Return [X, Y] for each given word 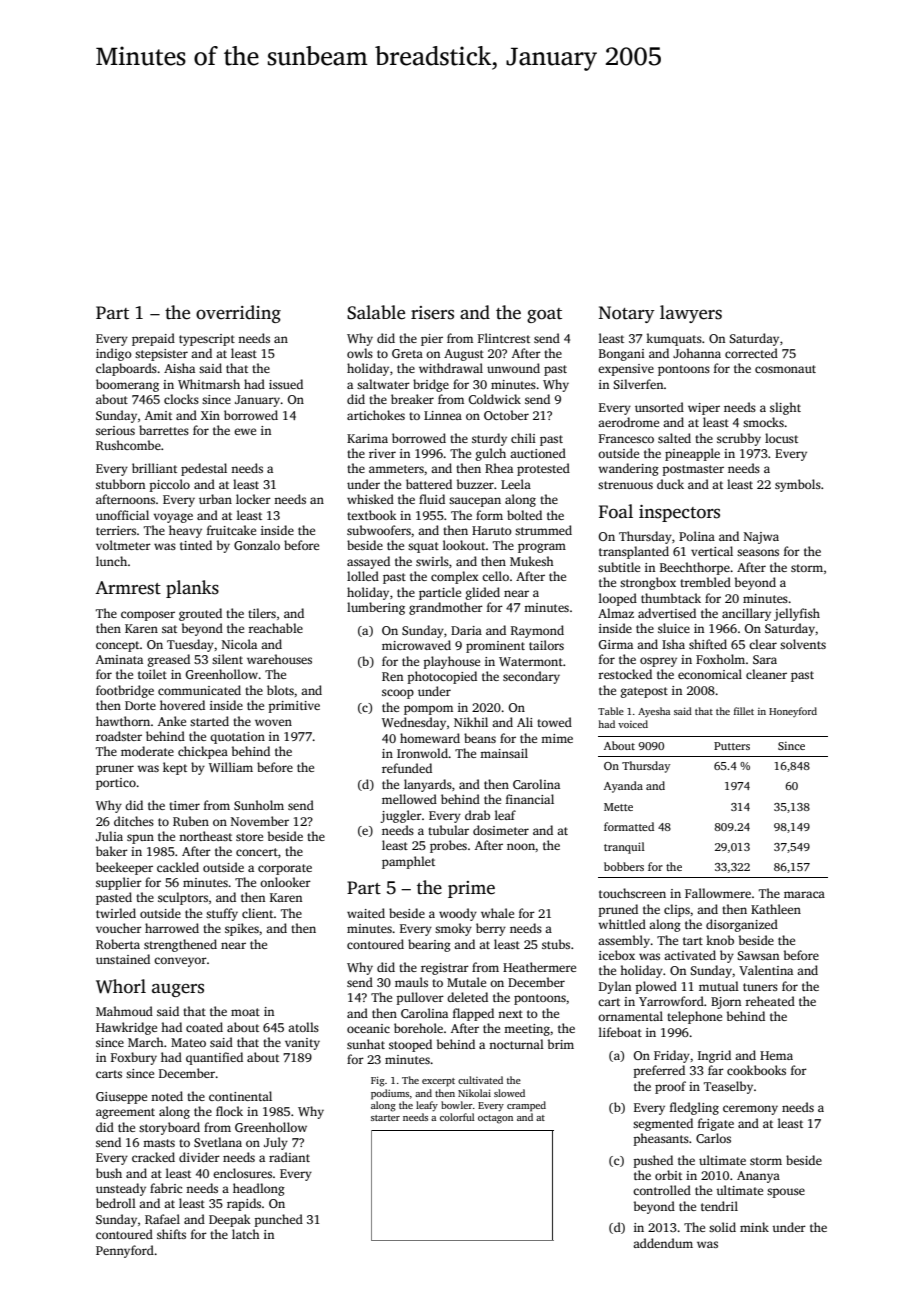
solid [722, 1227]
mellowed [409, 799]
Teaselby [728, 1087]
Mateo [188, 1042]
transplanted [634, 552]
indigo [114, 354]
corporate [285, 869]
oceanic [368, 1028]
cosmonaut [785, 369]
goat [544, 315]
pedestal [204, 469]
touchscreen [632, 893]
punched [279, 1220]
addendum [663, 1243]
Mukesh [532, 561]
